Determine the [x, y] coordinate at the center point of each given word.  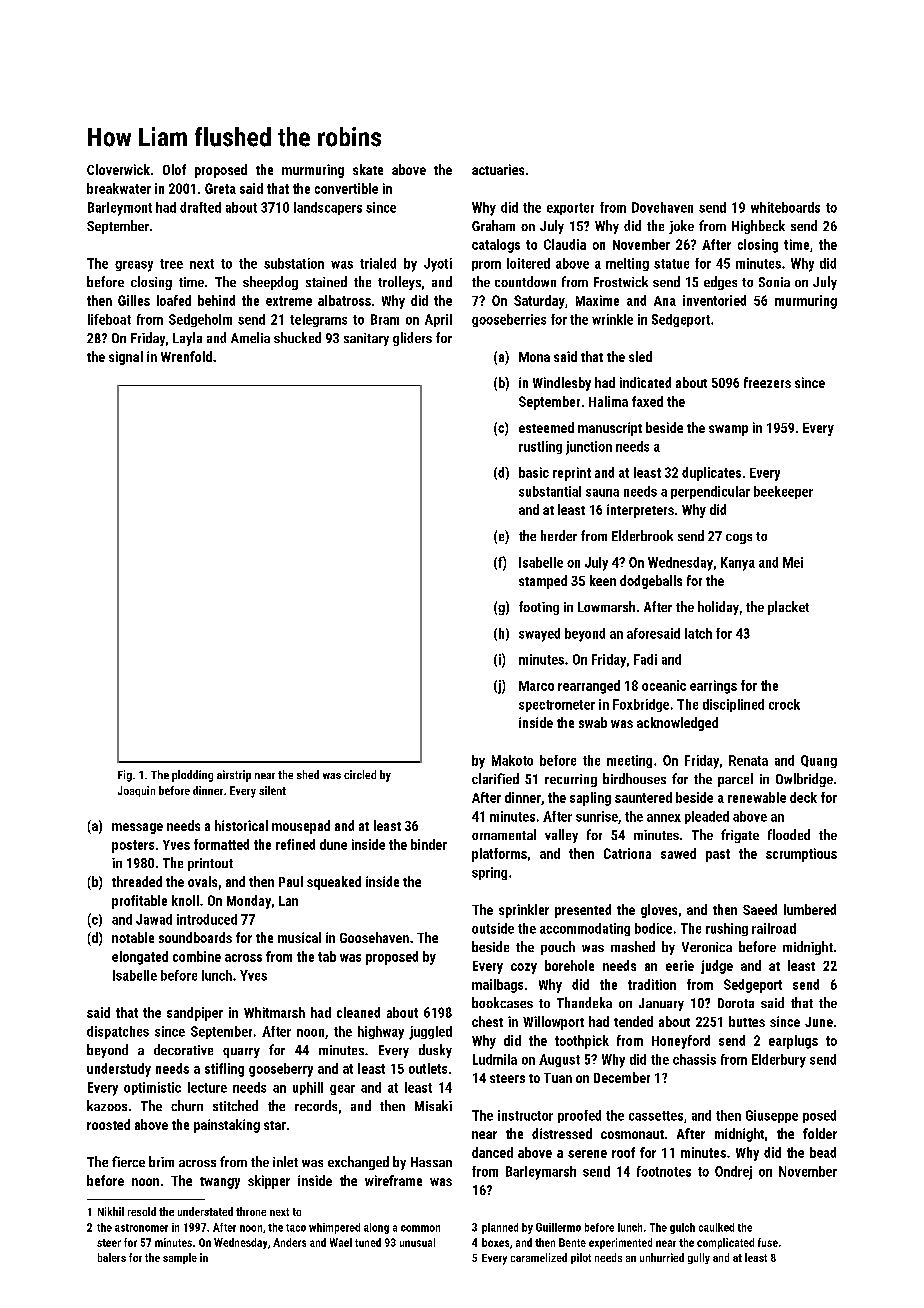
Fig [125, 776]
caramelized [539, 1257]
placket [788, 608]
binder [429, 844]
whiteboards [785, 207]
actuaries [498, 169]
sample [180, 1258]
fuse [768, 1242]
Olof [174, 169]
